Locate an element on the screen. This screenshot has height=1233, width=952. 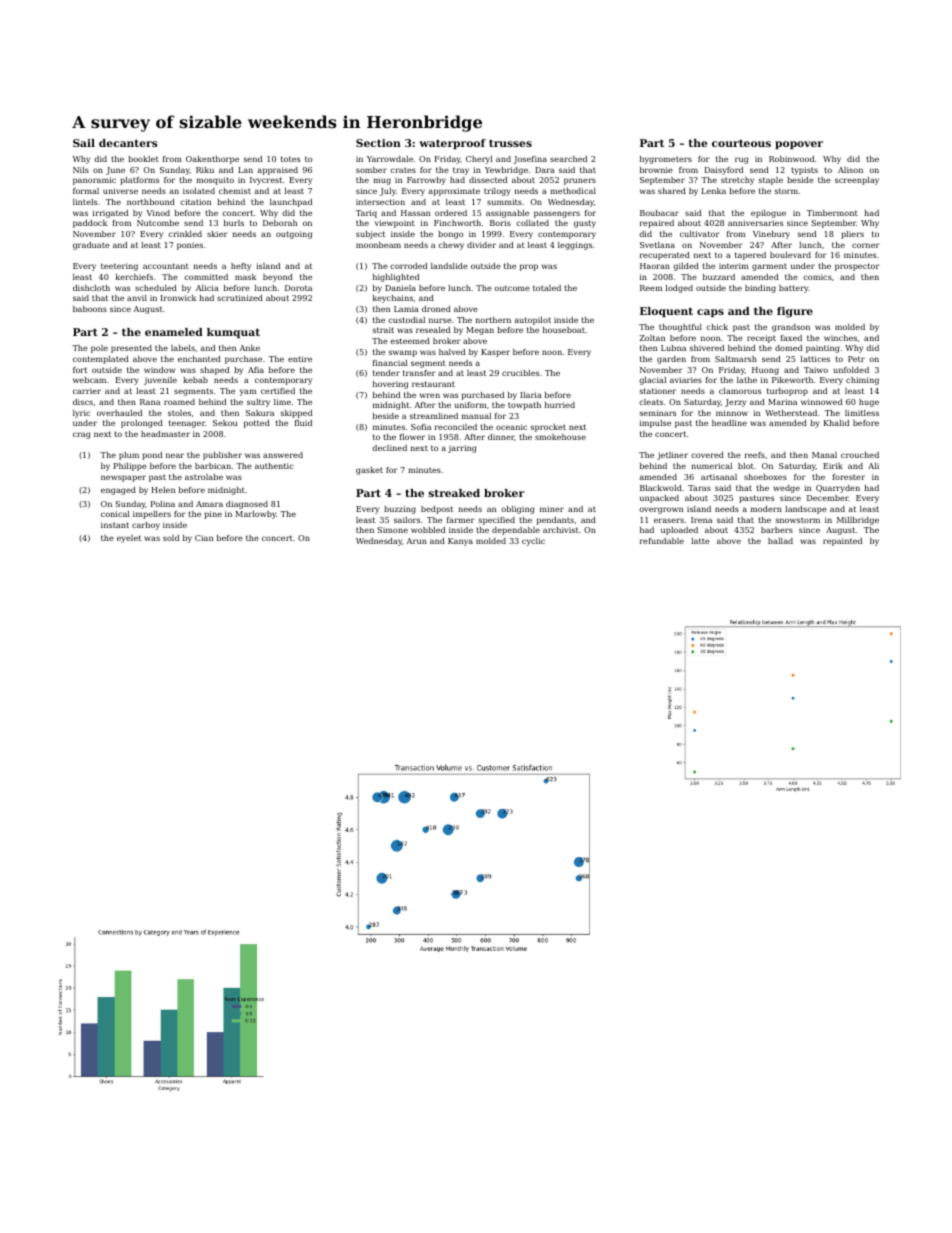
Helen is located at coordinates (163, 490).
